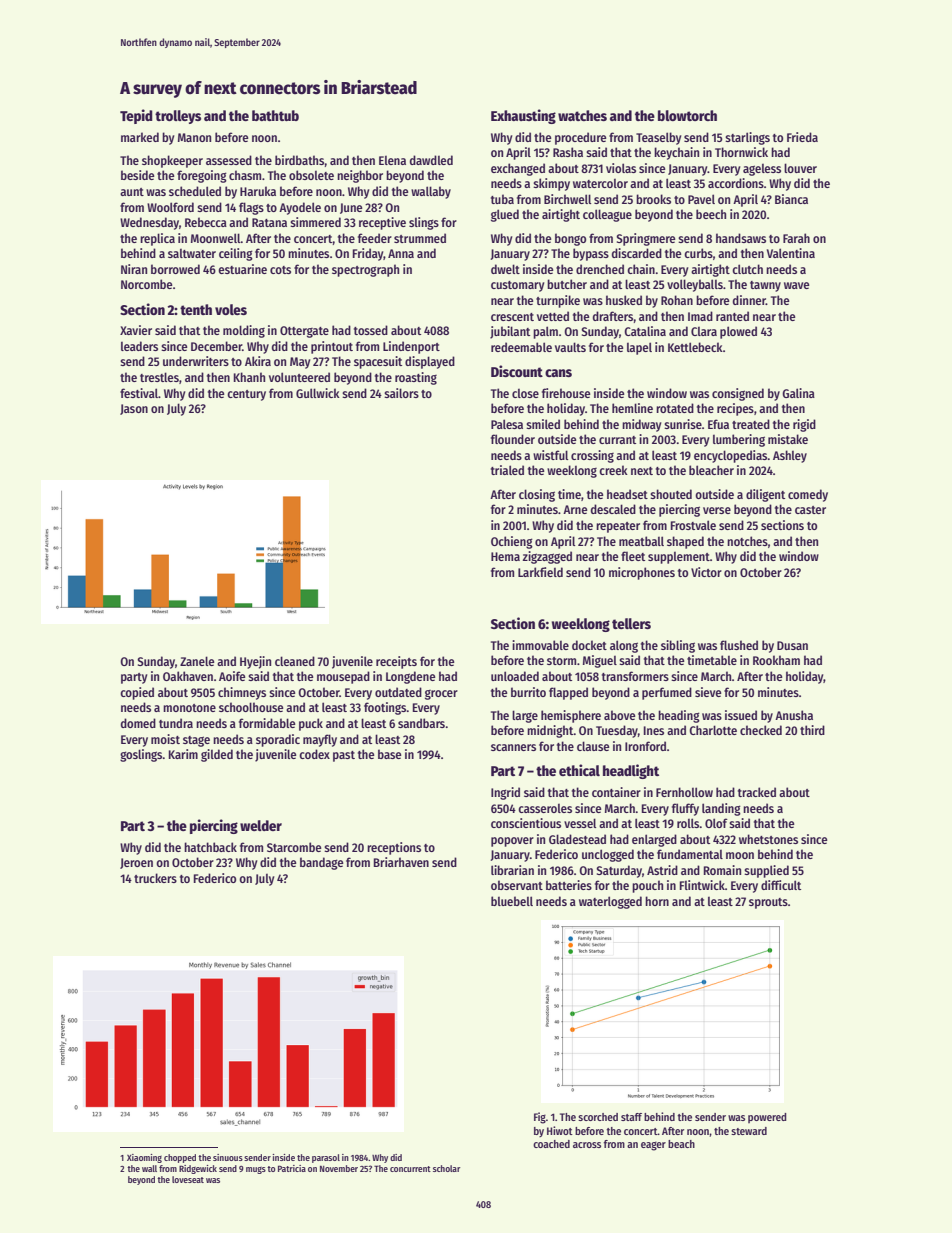  I want to click on Tepid, so click(136, 116).
